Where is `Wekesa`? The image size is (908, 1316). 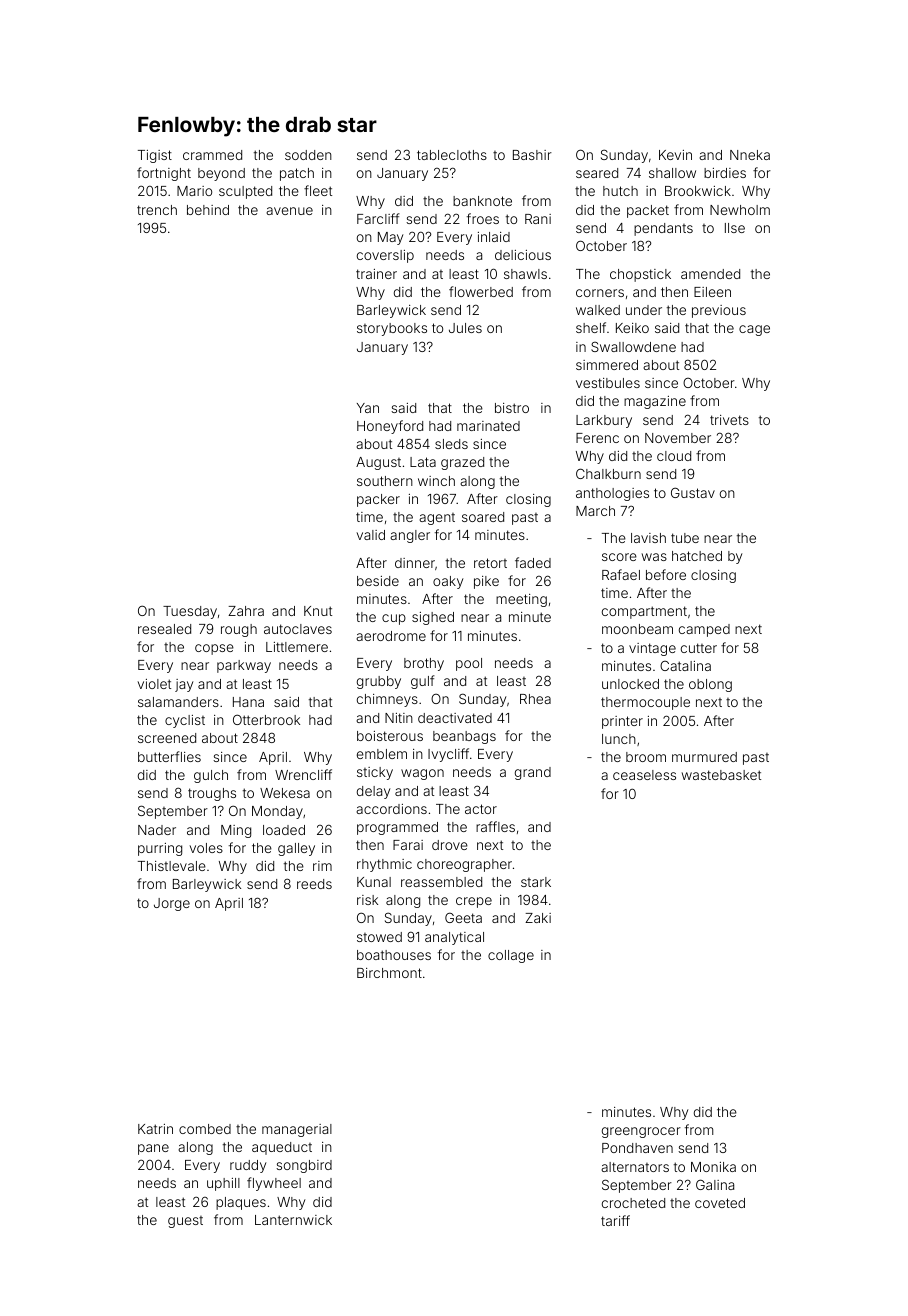
Wekesa is located at coordinates (285, 793).
